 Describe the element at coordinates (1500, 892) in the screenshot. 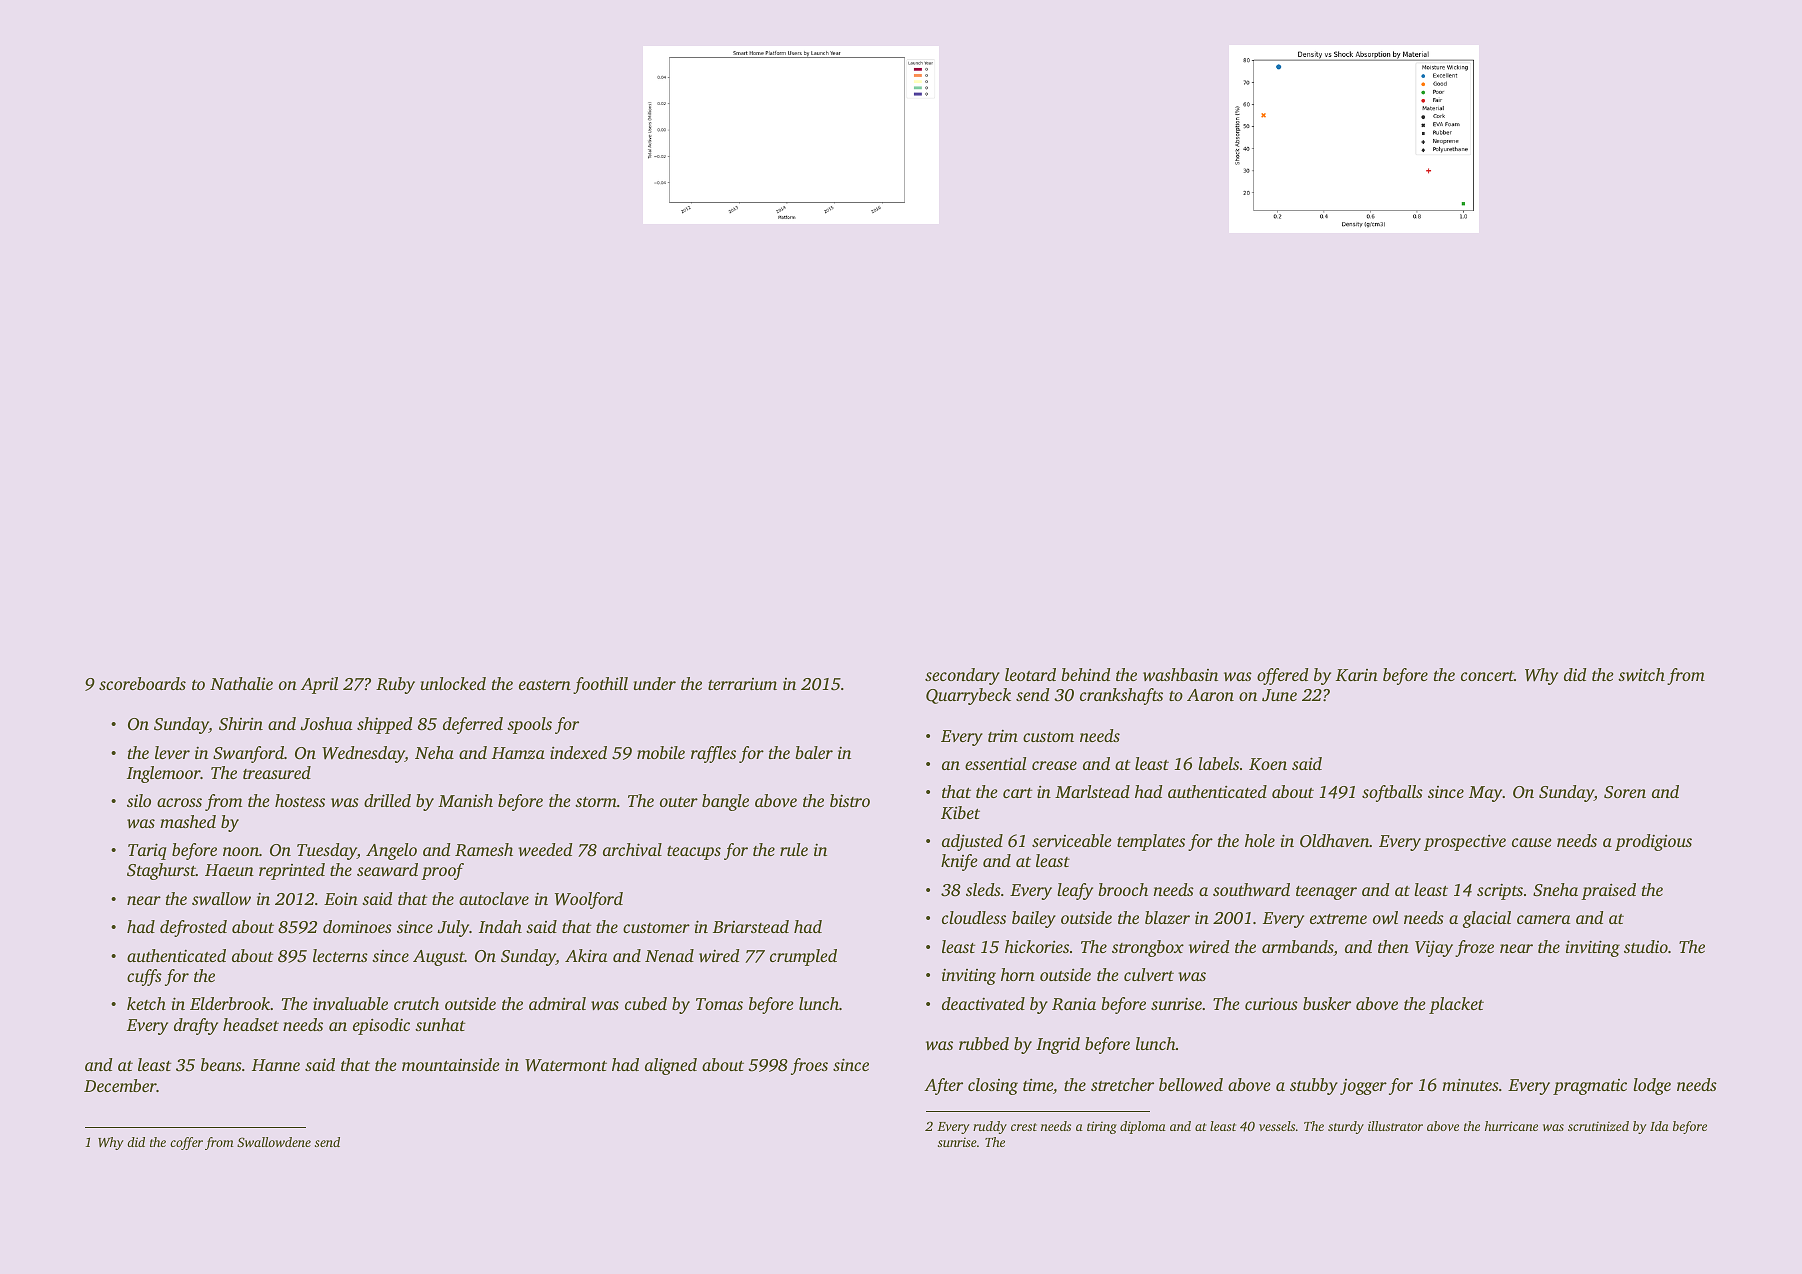

I see `scripts` at that location.
